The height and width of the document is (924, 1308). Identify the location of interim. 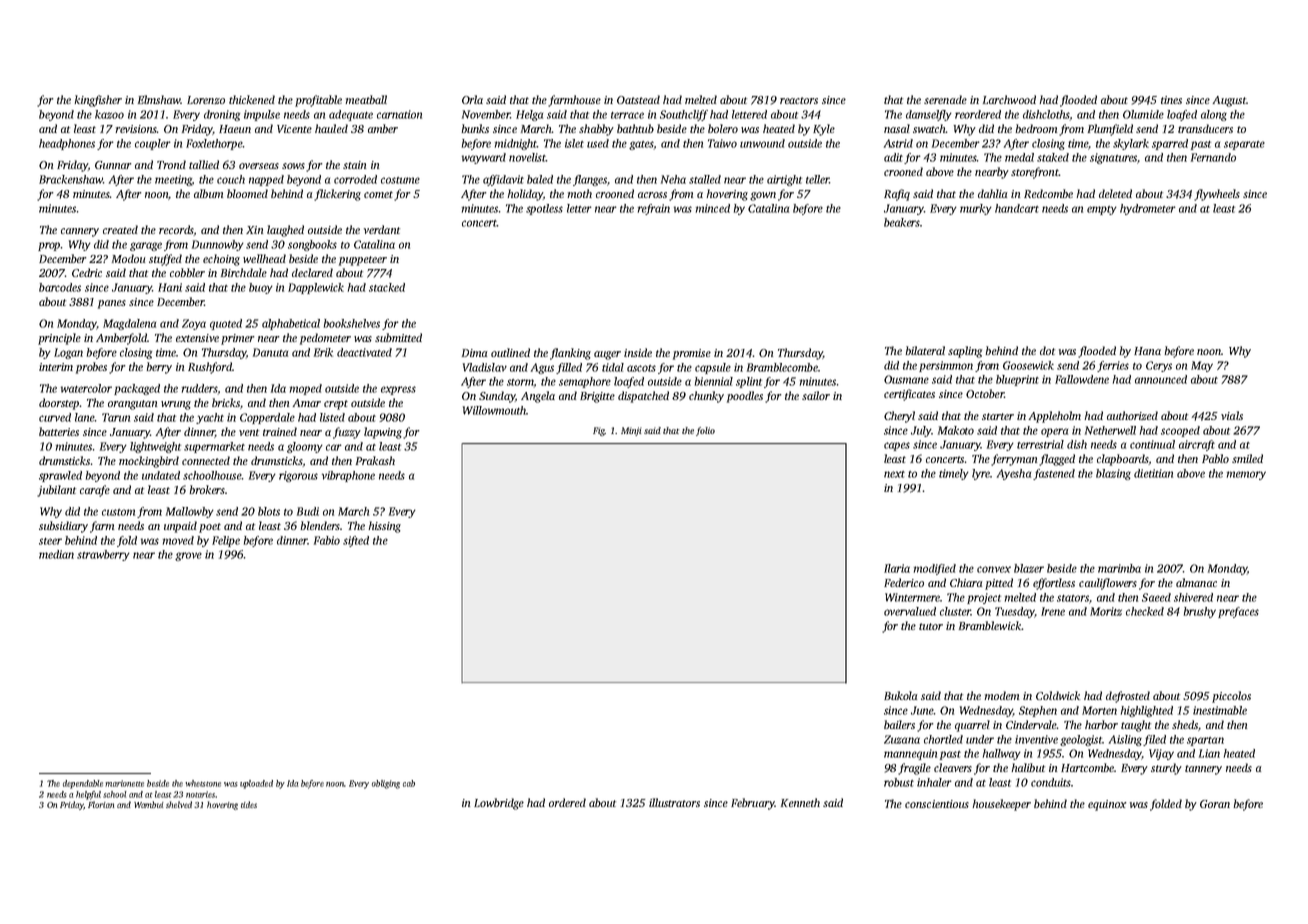
(56, 367).
